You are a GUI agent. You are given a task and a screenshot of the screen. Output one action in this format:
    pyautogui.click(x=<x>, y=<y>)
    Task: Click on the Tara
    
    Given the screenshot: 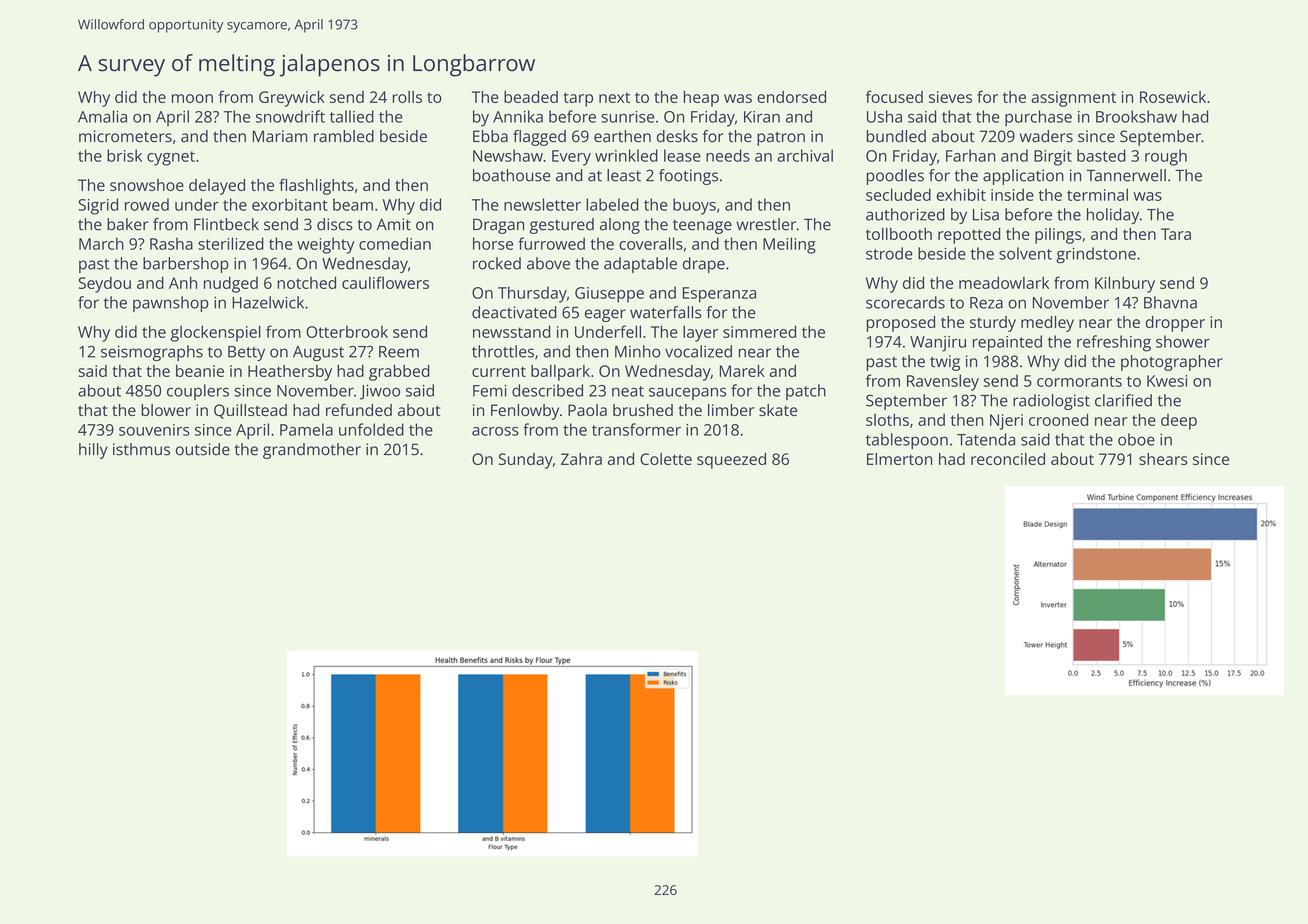 What is the action you would take?
    pyautogui.click(x=1176, y=234)
